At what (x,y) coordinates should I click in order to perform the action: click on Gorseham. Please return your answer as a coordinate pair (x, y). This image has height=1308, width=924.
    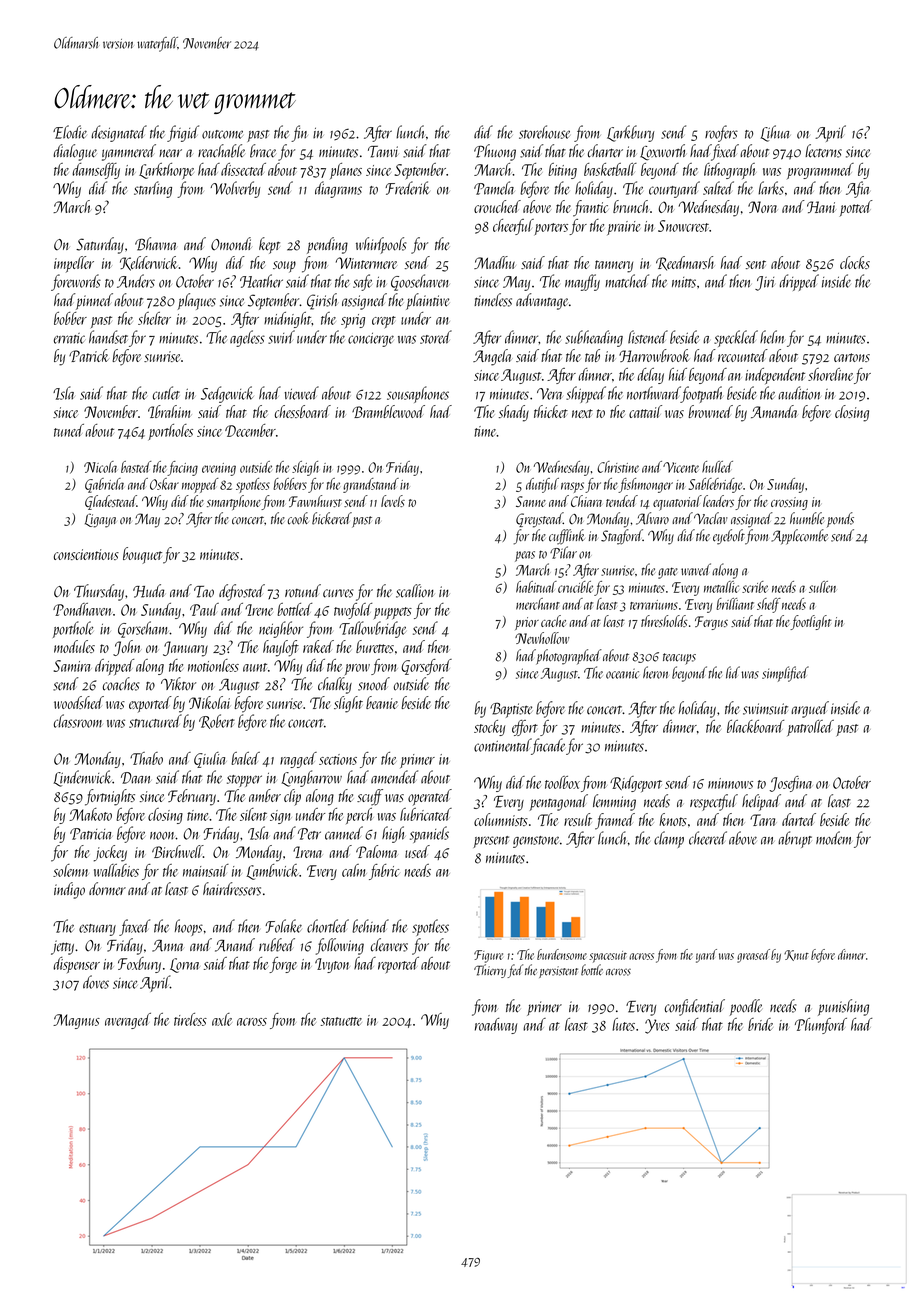
    Looking at the image, I should click on (144, 629).
